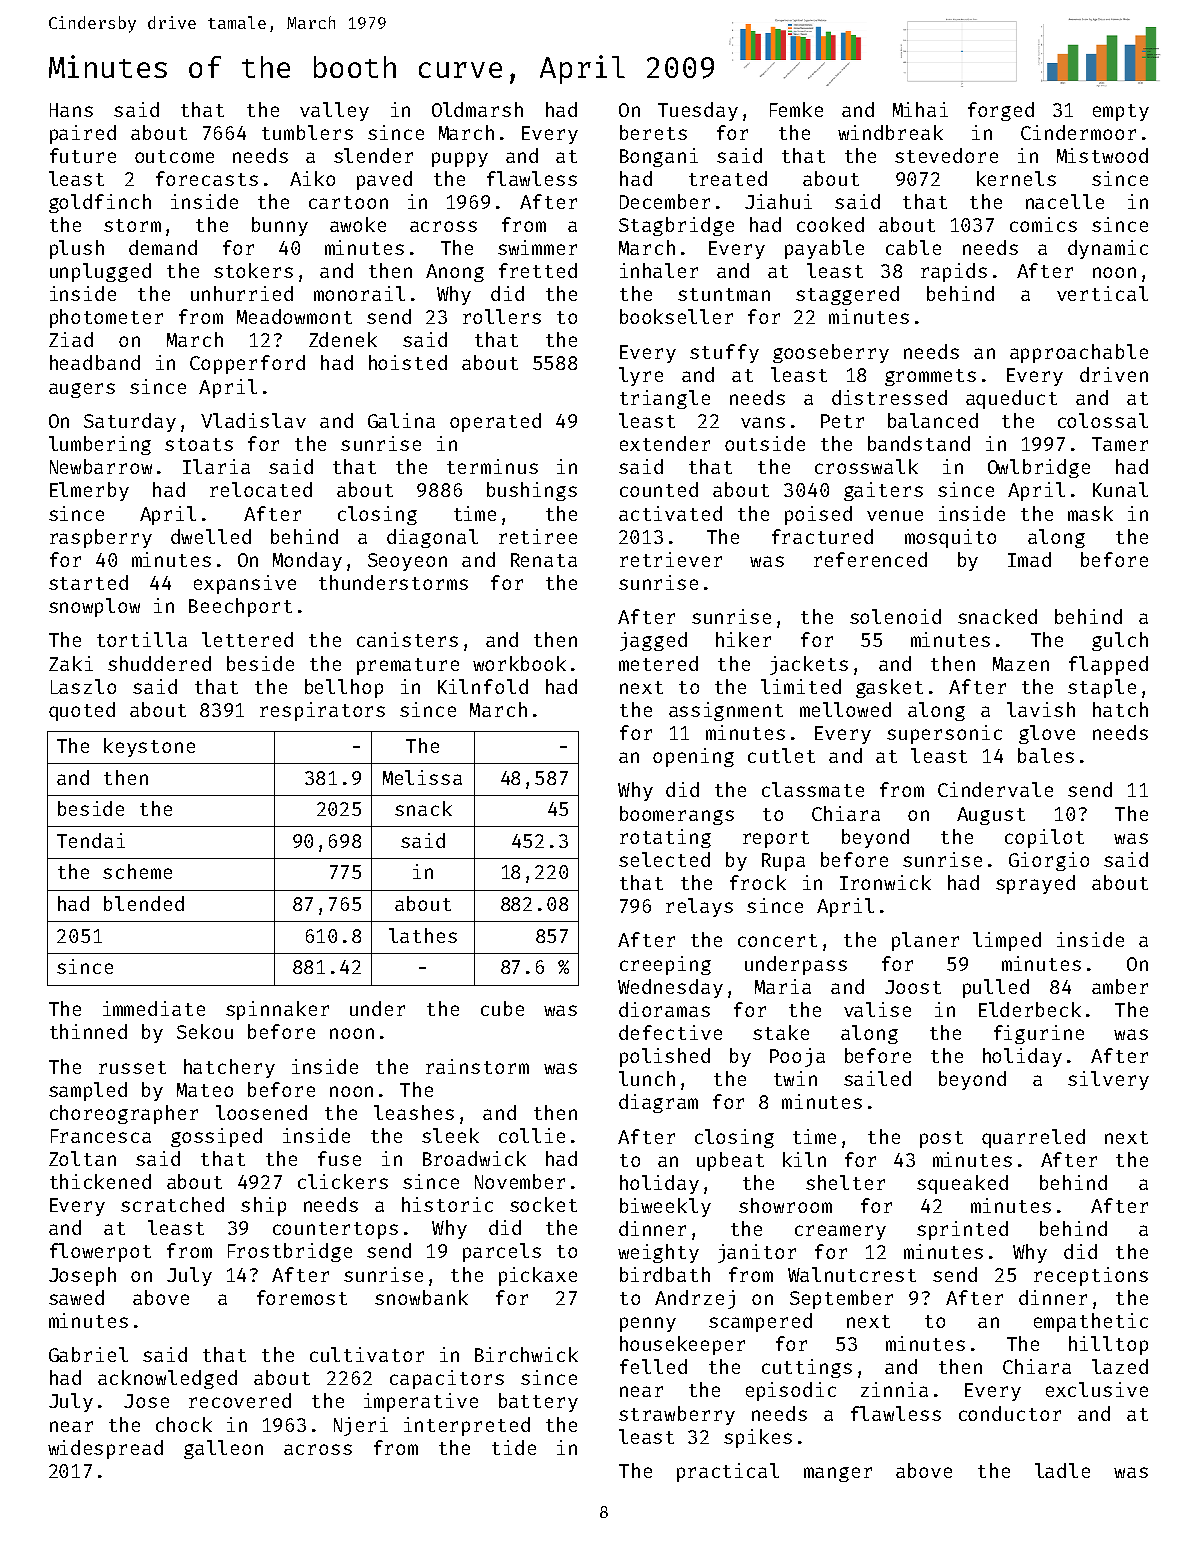  I want to click on plush, so click(77, 249).
